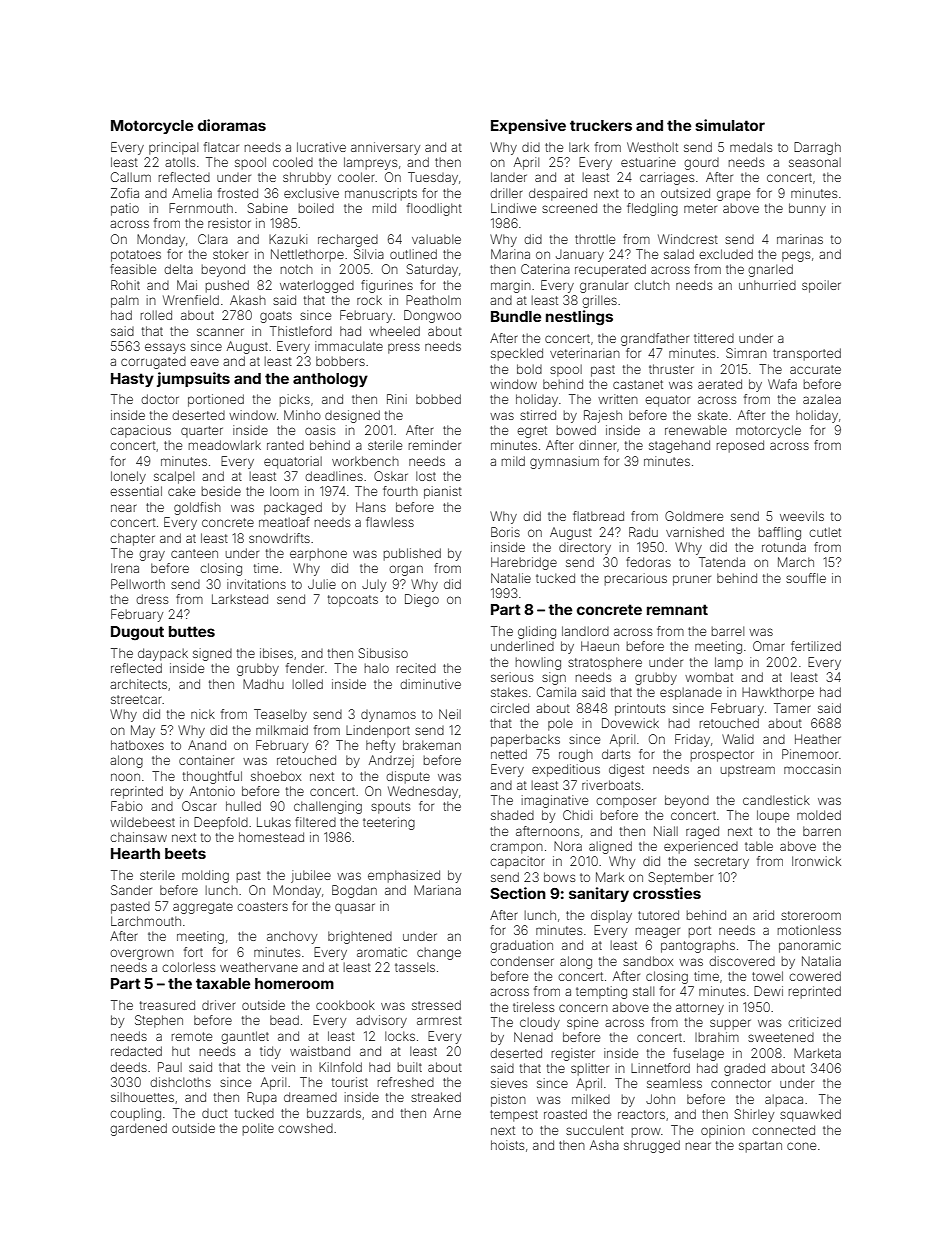 Image resolution: width=952 pixels, height=1233 pixels. Describe the element at coordinates (280, 715) in the page. I see `Teaselby` at that location.
